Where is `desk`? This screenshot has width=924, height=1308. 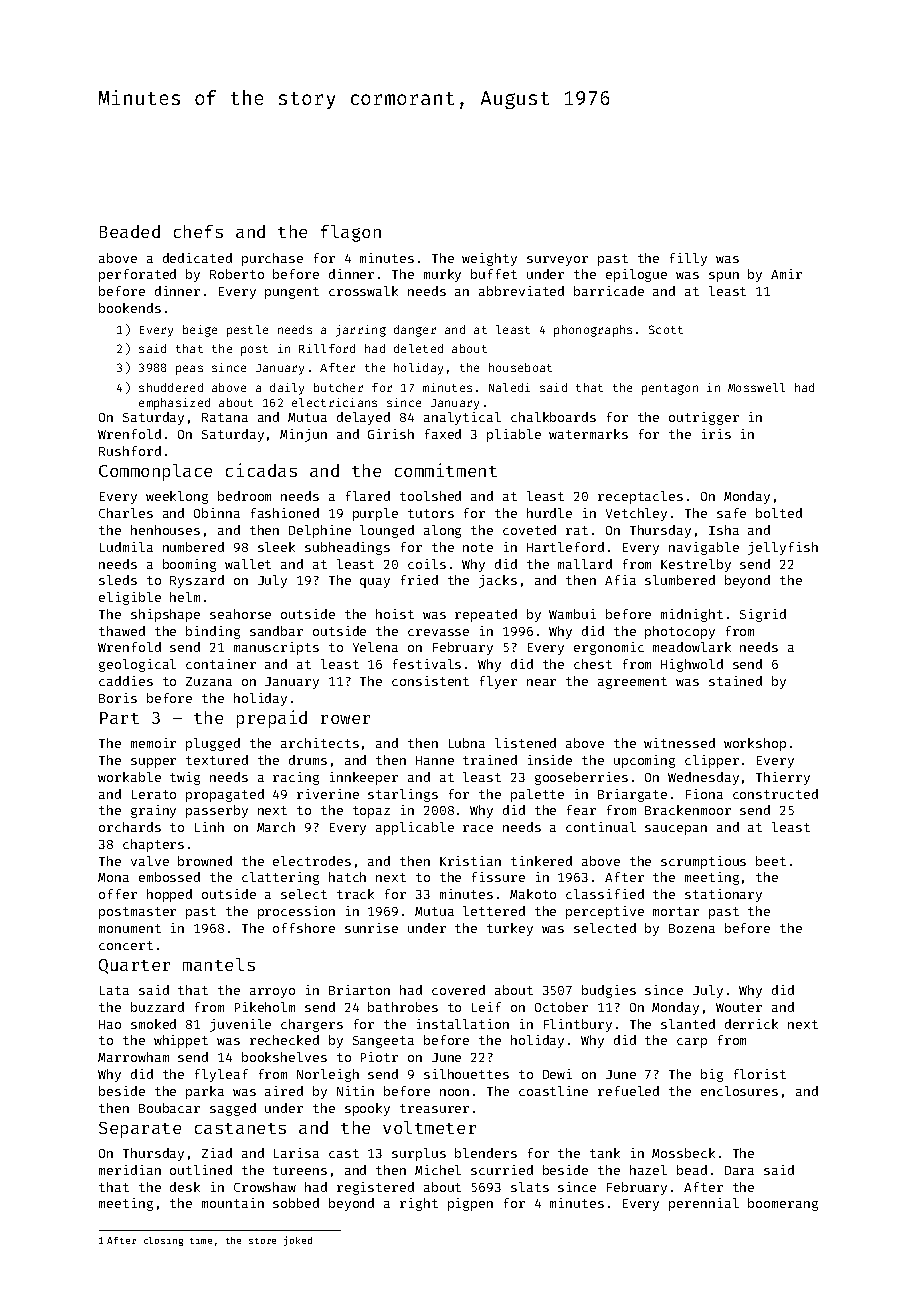
desk is located at coordinates (185, 1187).
